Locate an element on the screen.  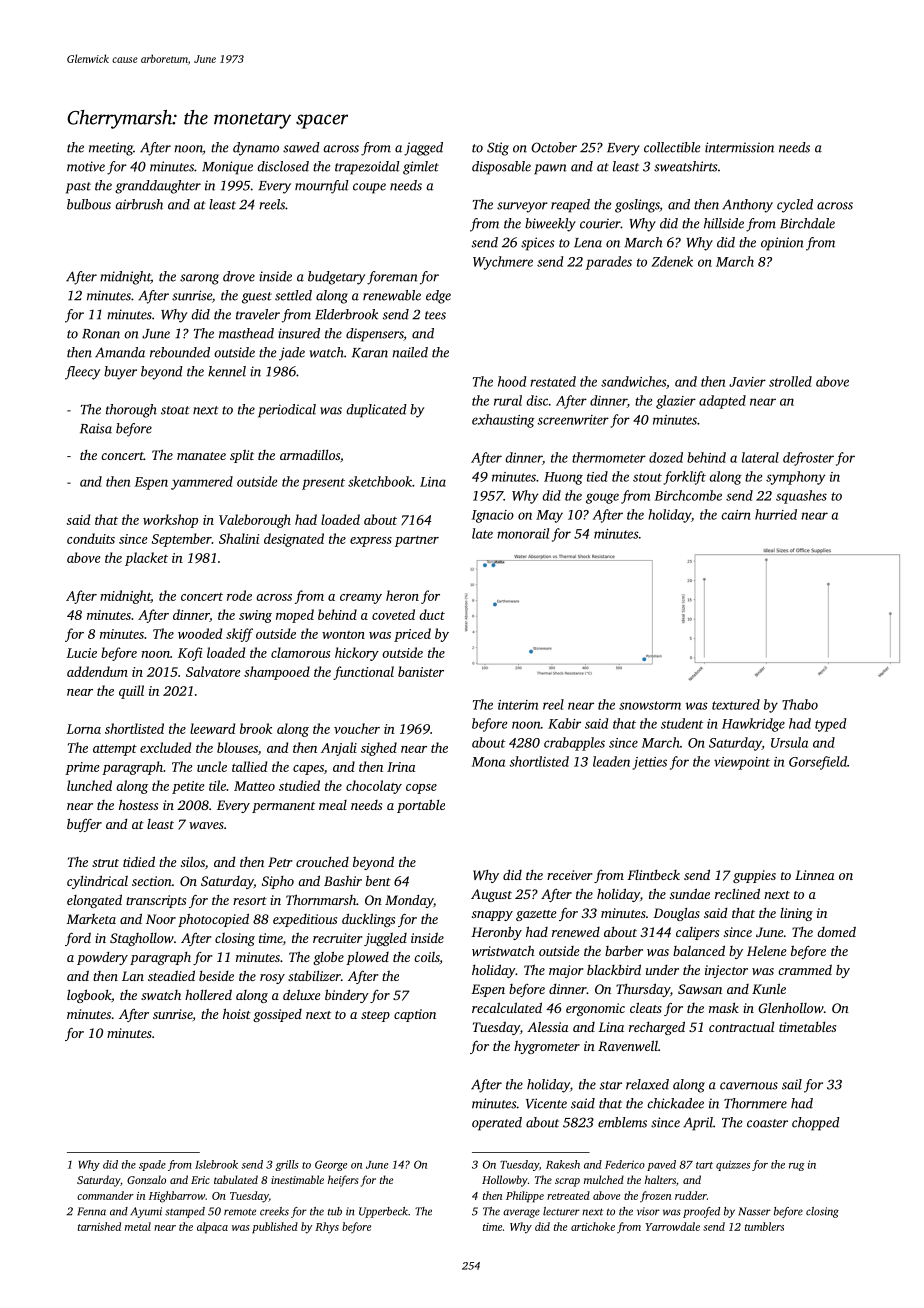
Ayumi is located at coordinates (146, 1212).
